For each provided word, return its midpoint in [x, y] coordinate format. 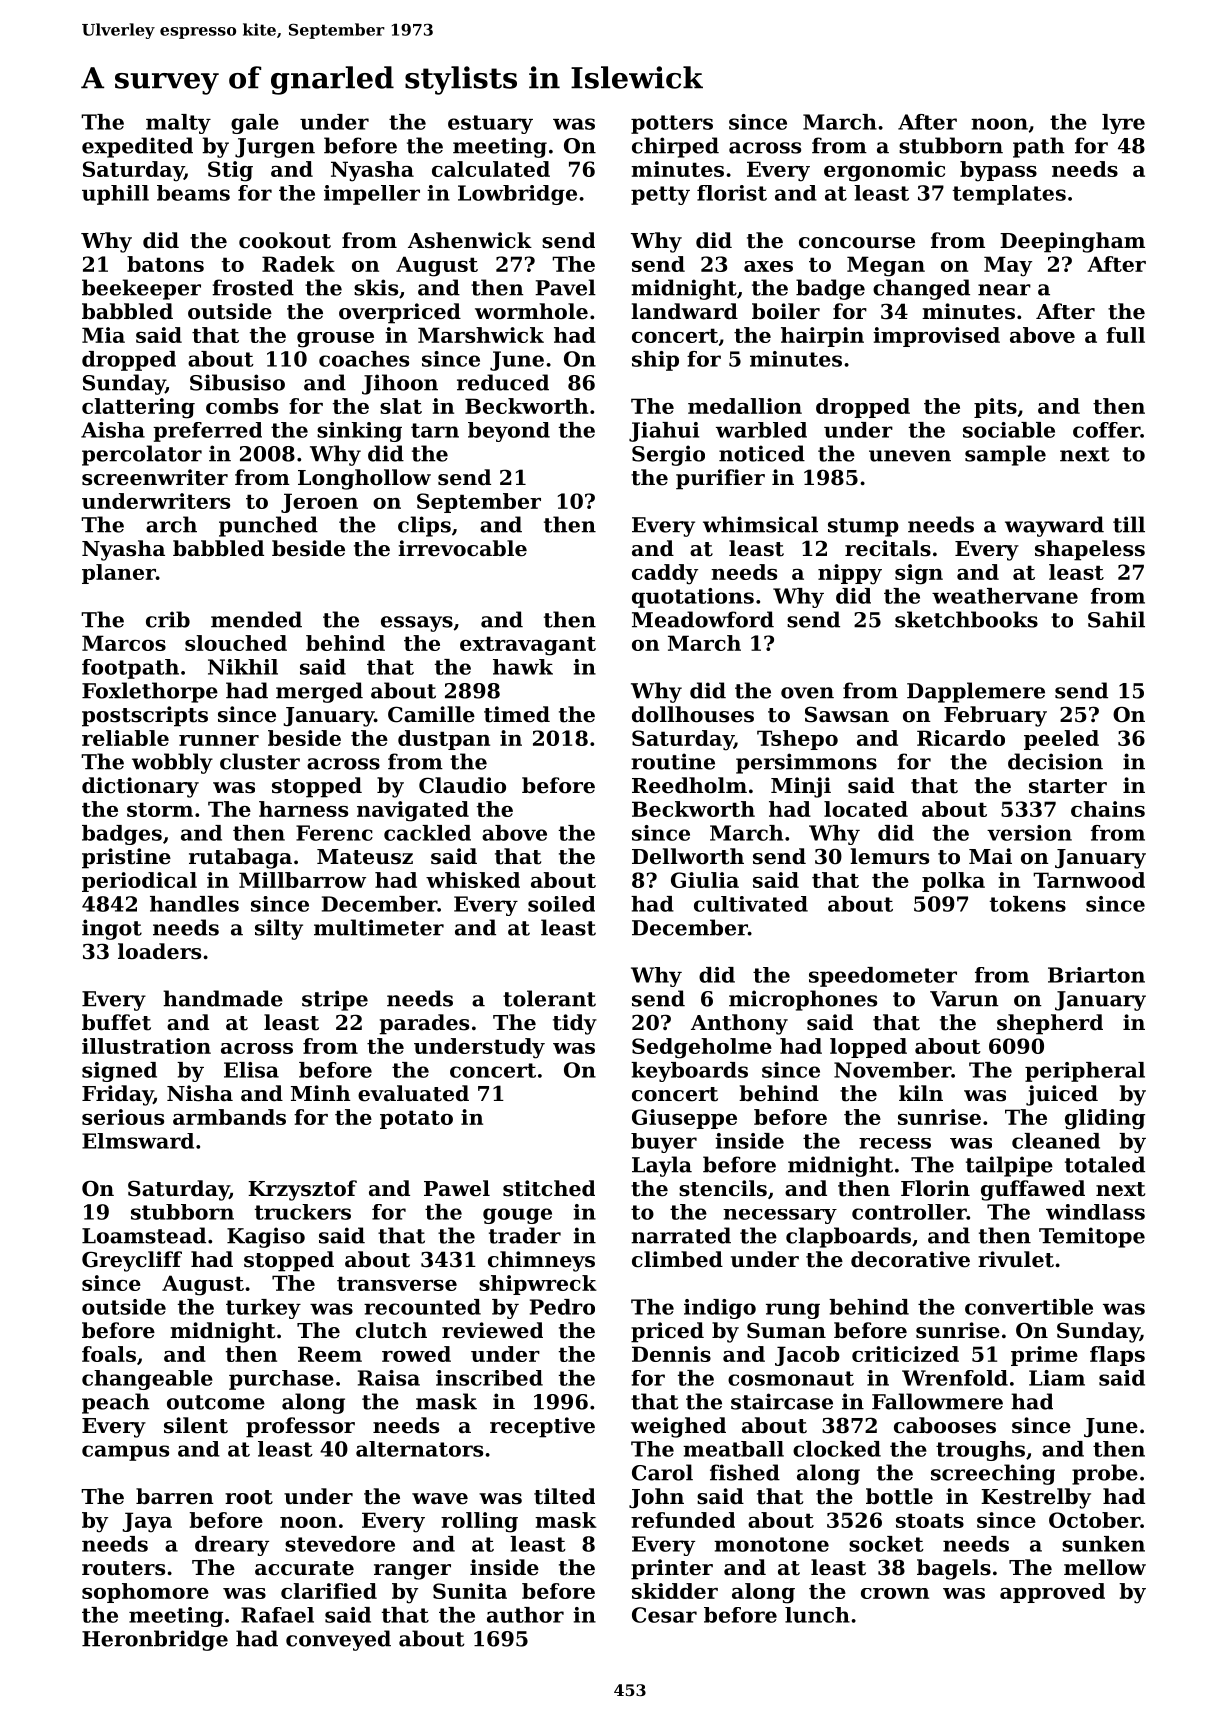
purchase [281, 1380]
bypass [998, 171]
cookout [285, 240]
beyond [509, 432]
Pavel [565, 287]
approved [1052, 1593]
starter [1068, 786]
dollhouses [693, 714]
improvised [936, 337]
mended [256, 619]
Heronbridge [155, 1640]
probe [1105, 1474]
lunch [817, 1615]
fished [745, 1472]
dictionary [140, 787]
